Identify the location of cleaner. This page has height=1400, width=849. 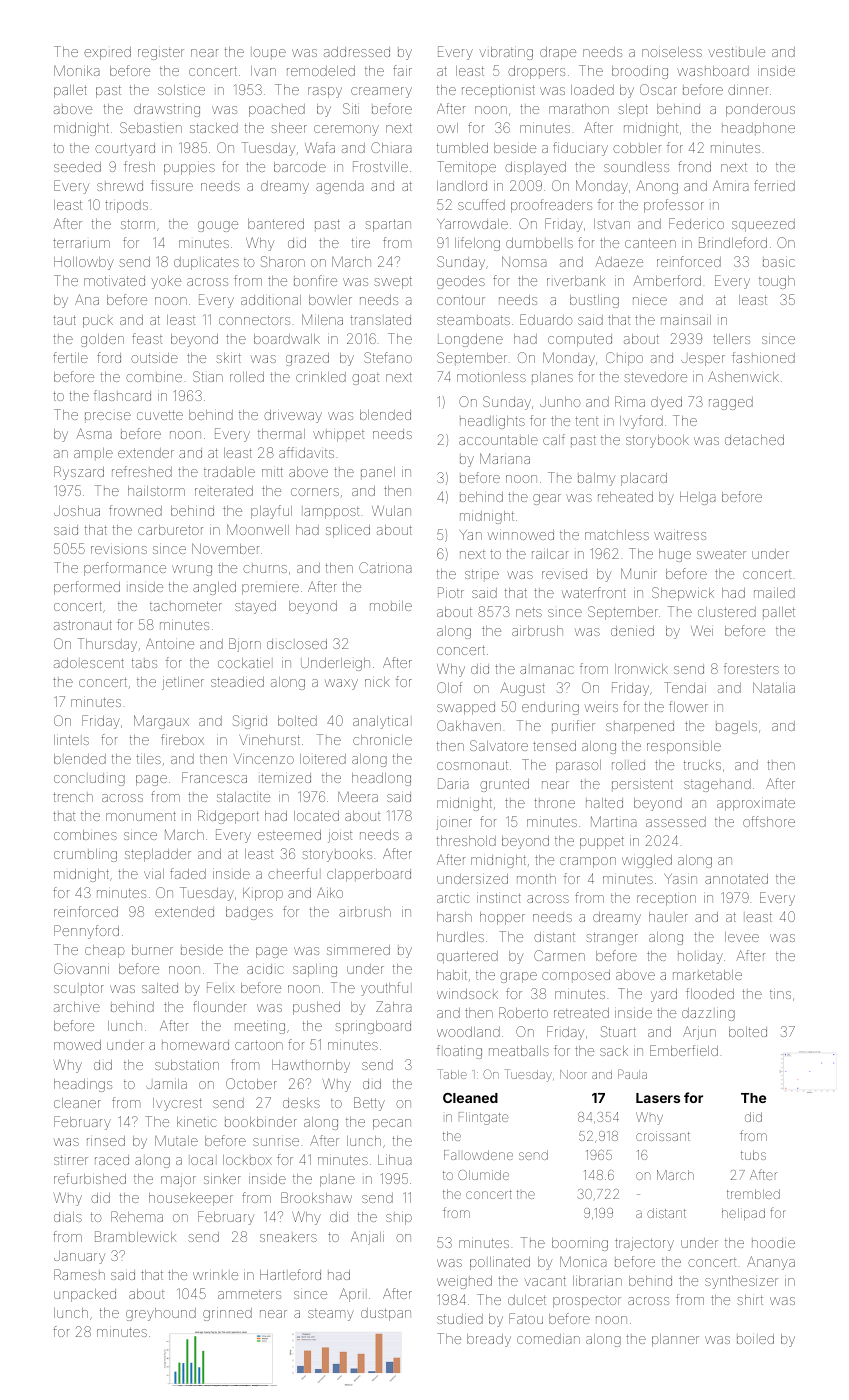
(77, 1103).
